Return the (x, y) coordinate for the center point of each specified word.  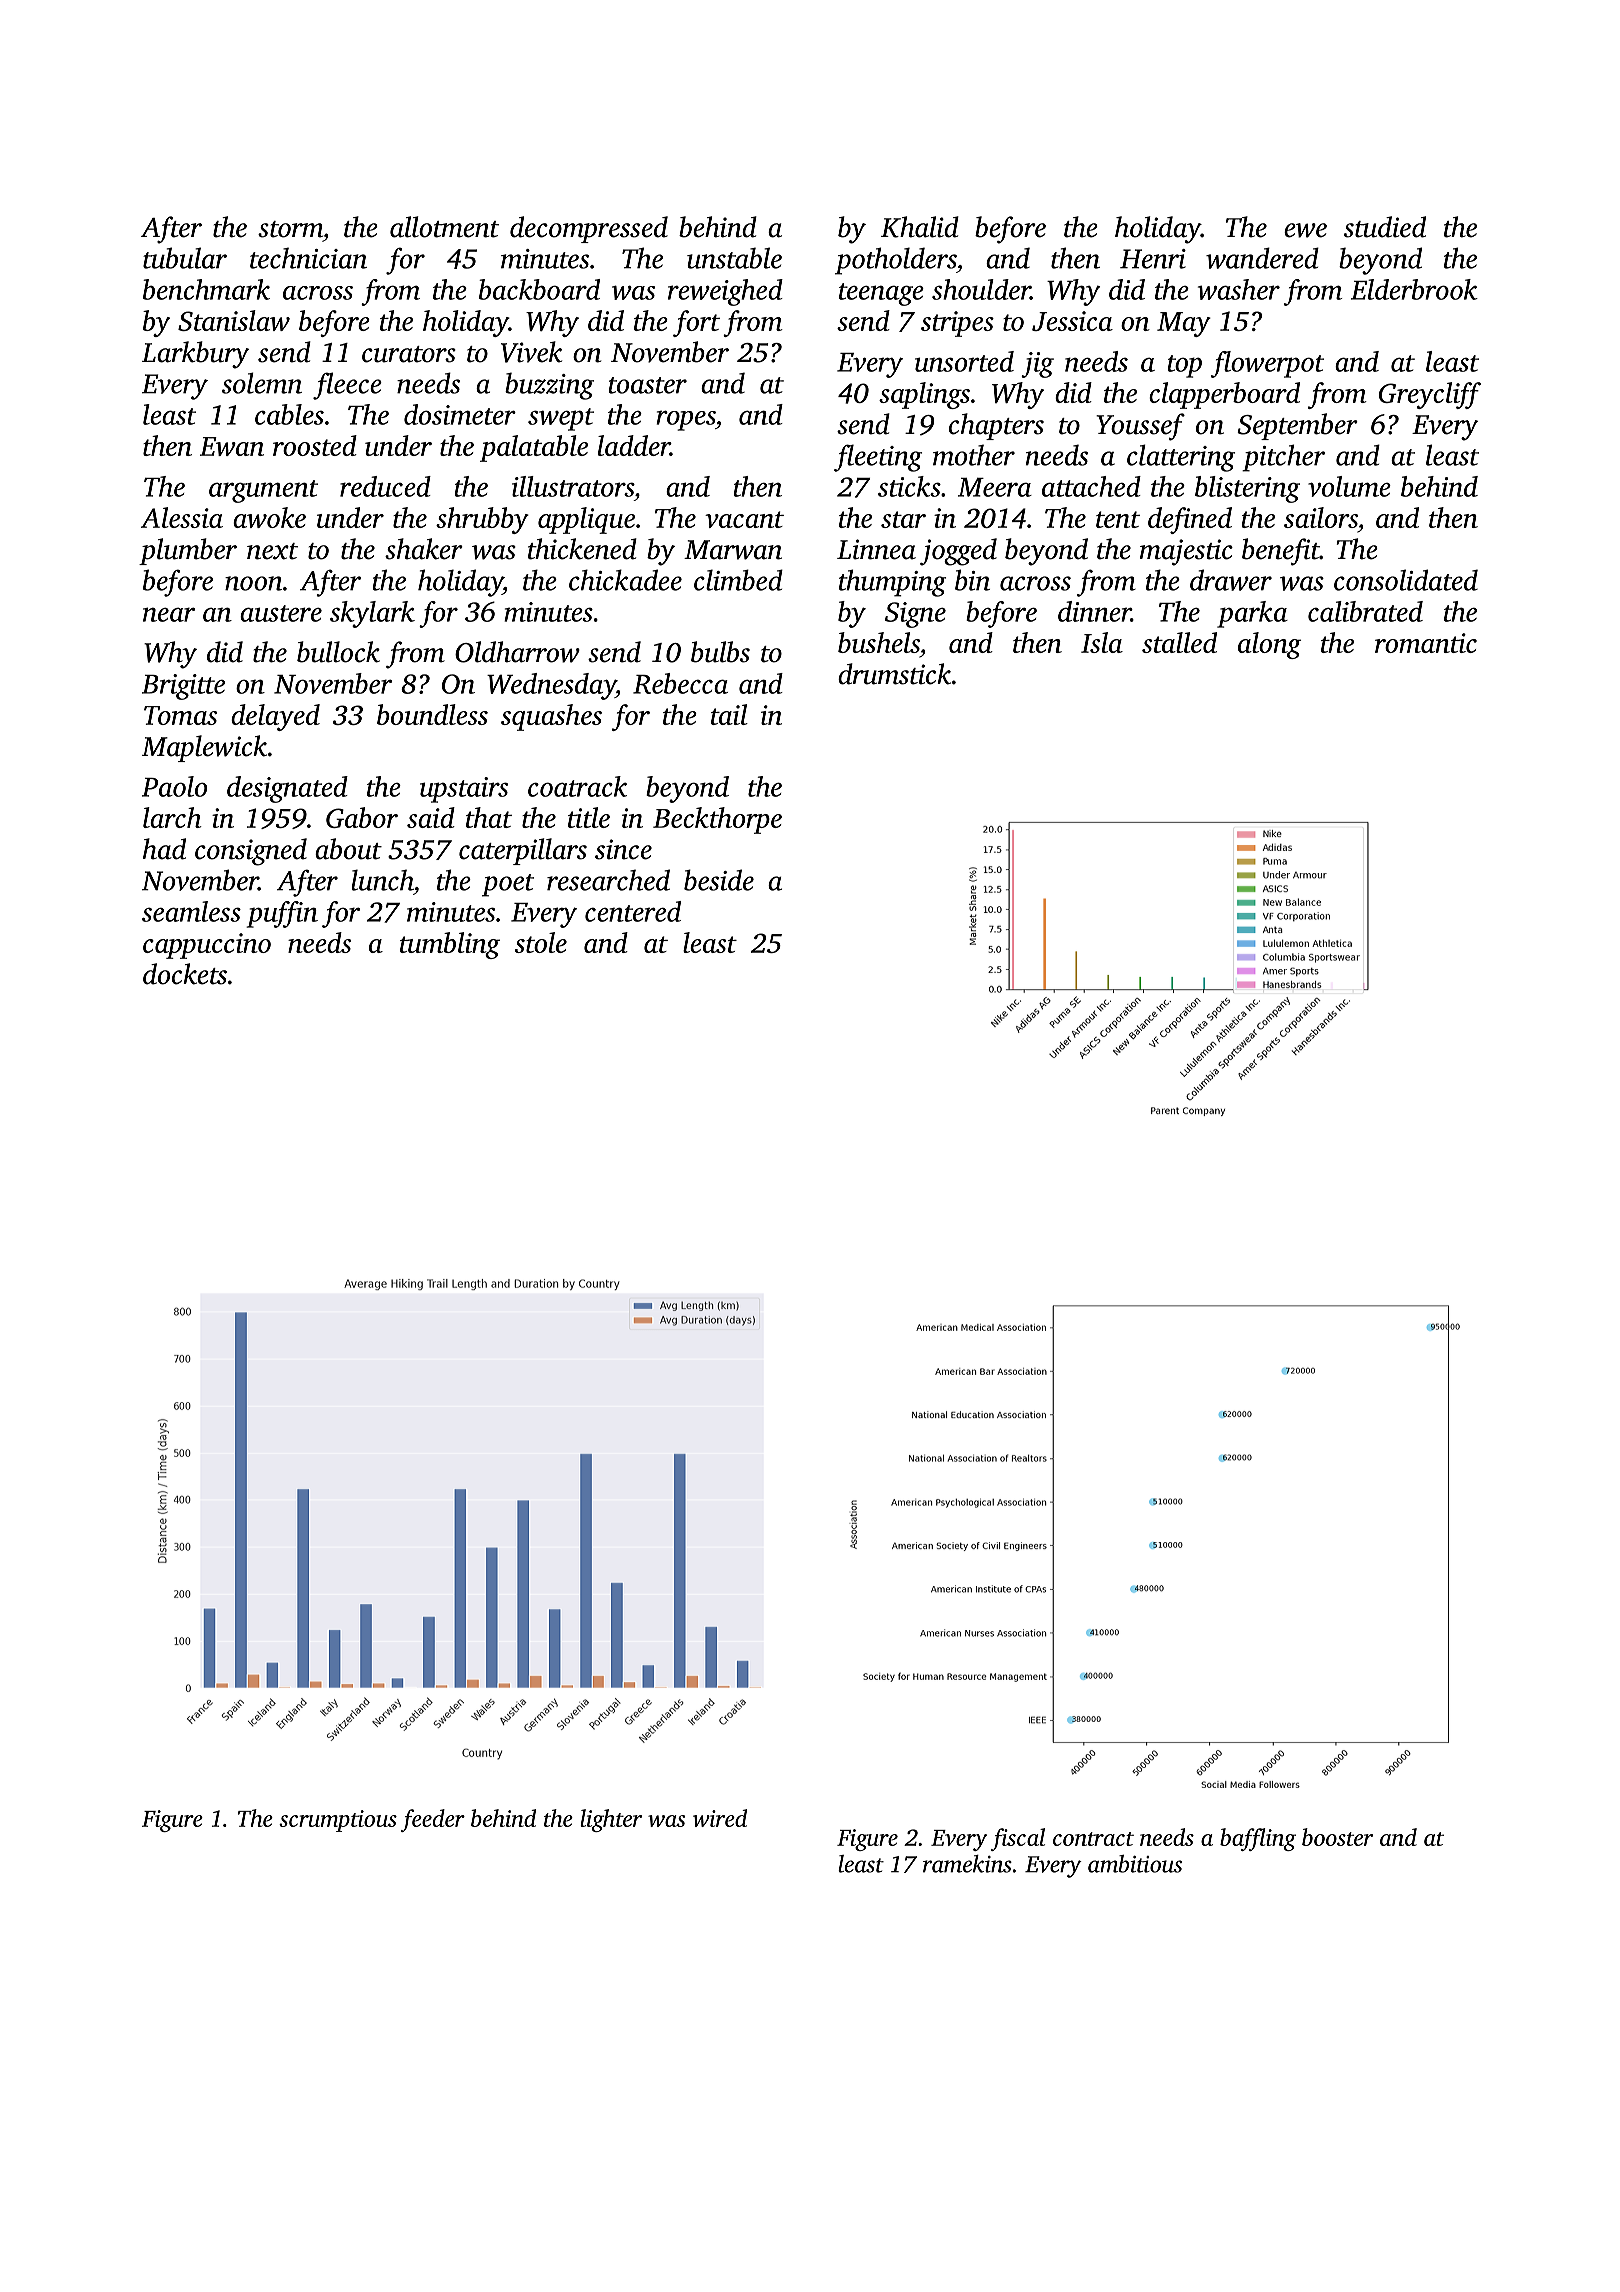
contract (1093, 1839)
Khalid (920, 227)
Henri (1153, 259)
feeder (433, 1820)
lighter (611, 1820)
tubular (185, 258)
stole (541, 942)
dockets (185, 974)
